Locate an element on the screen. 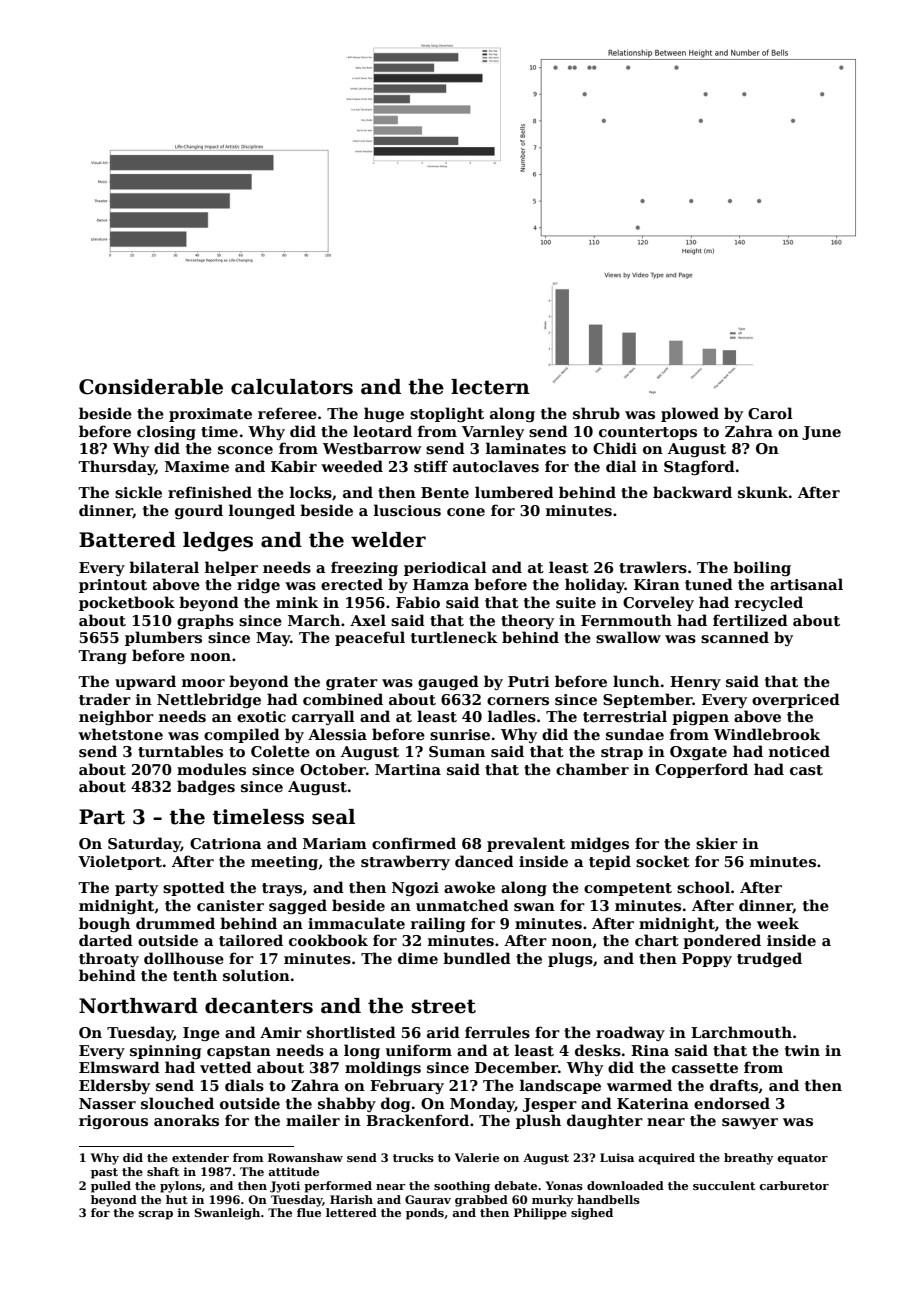 The image size is (924, 1308). Carol is located at coordinates (770, 413).
